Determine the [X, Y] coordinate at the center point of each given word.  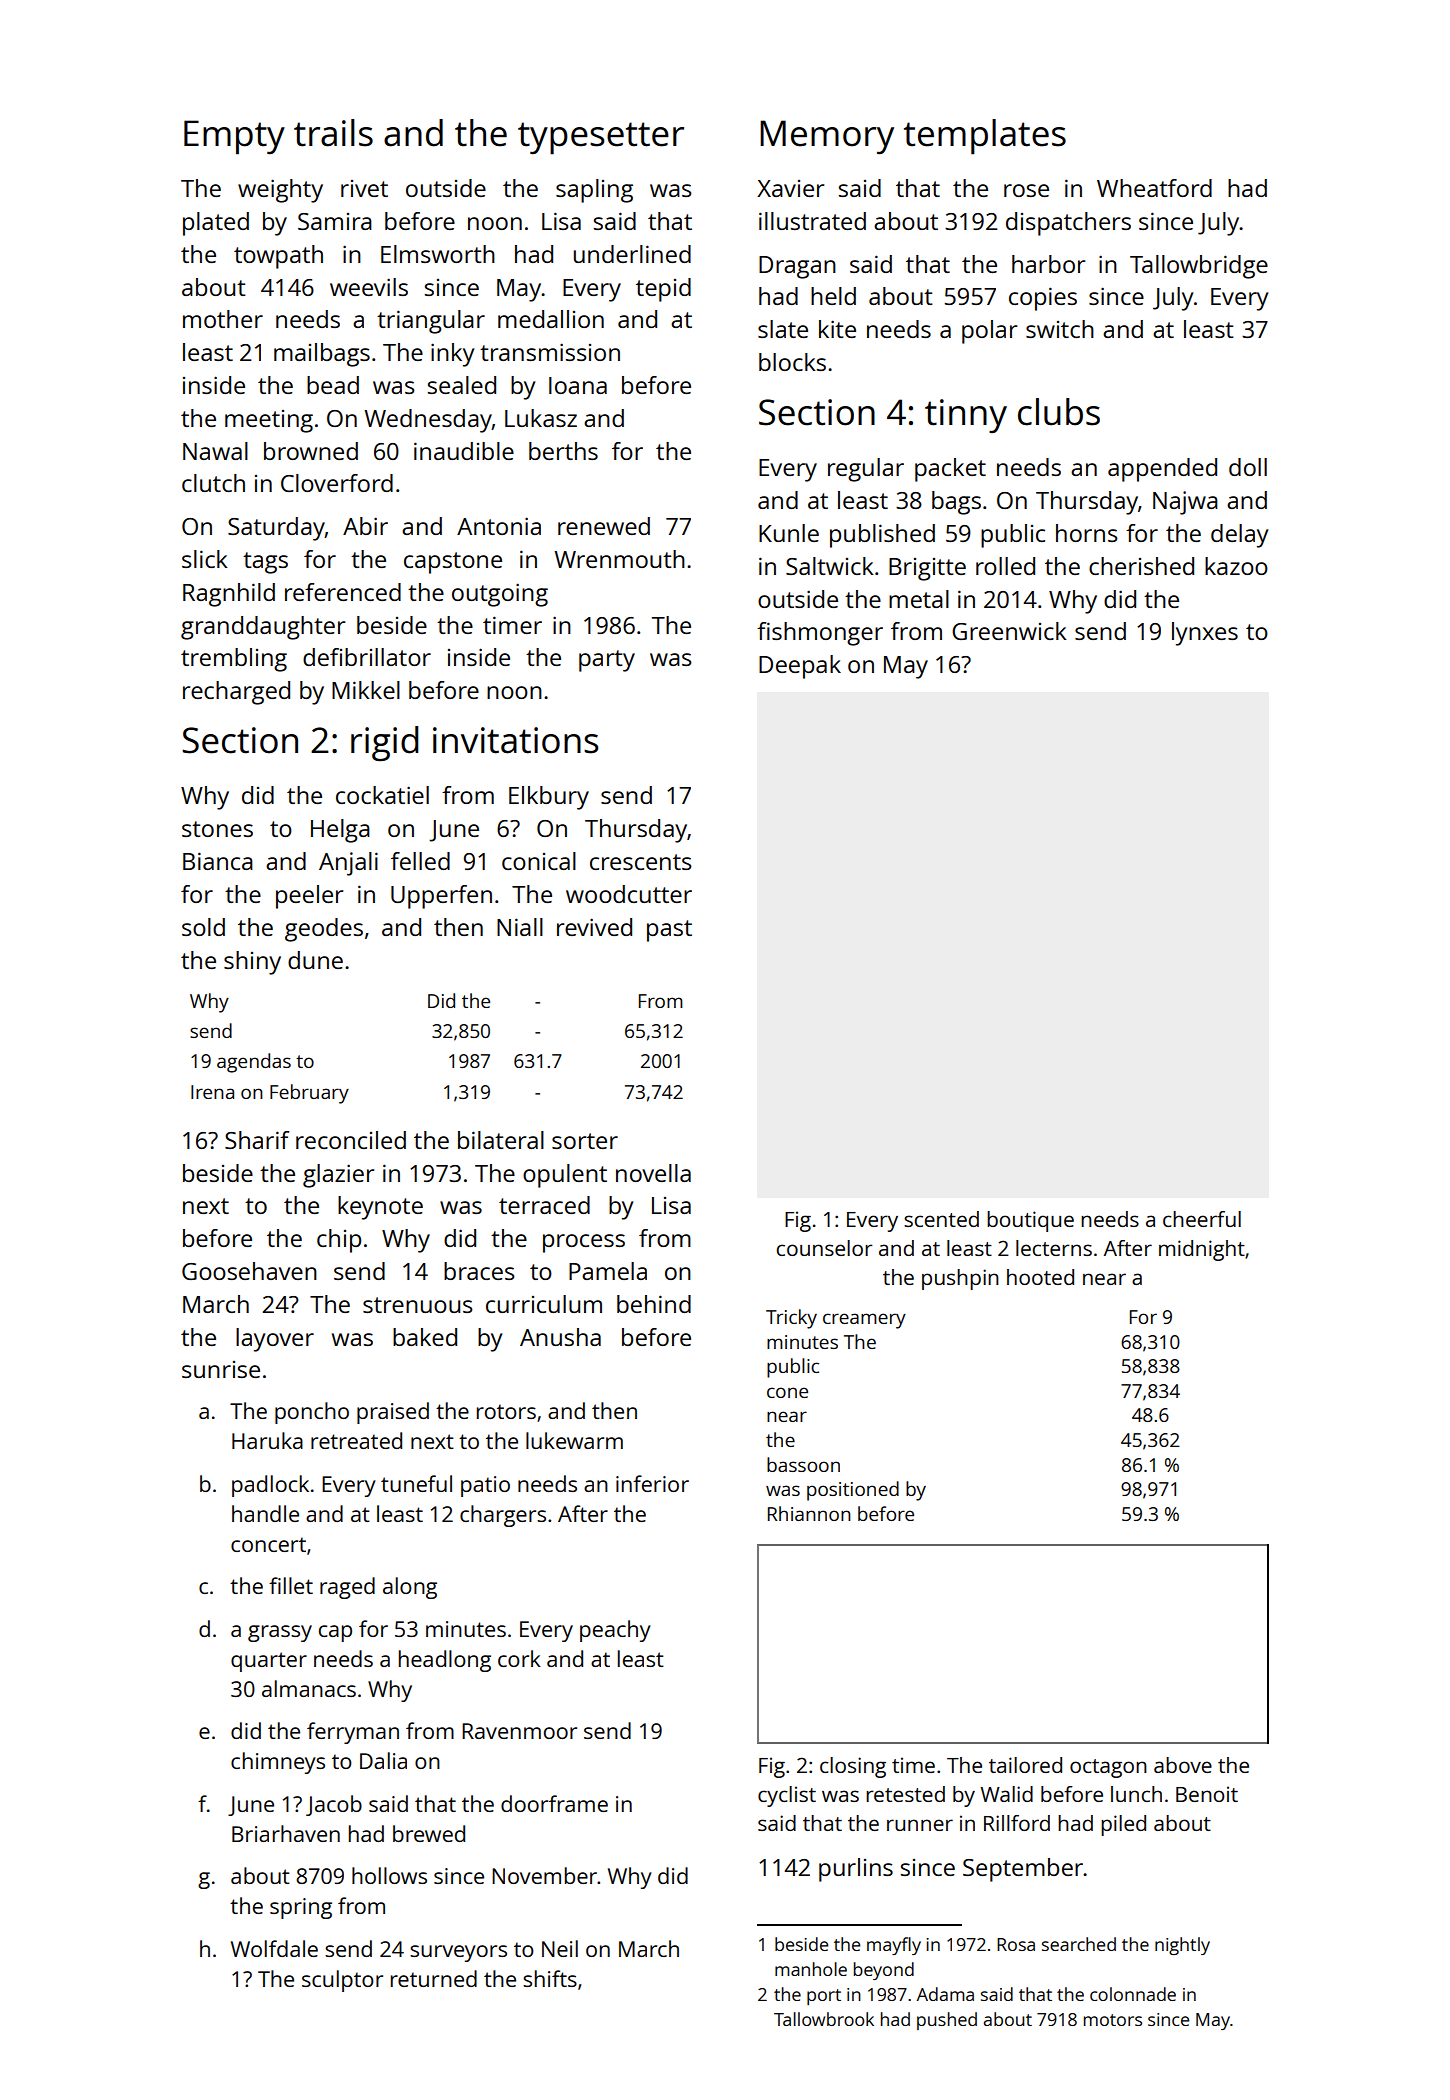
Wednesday [428, 421]
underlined [632, 254]
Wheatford [1154, 188]
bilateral [501, 1140]
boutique [1030, 1221]
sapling [594, 191]
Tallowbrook [824, 2019]
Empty [234, 137]
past [669, 931]
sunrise [221, 1369]
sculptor [342, 1981]
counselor [825, 1248]
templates [985, 137]
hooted [1040, 1277]
